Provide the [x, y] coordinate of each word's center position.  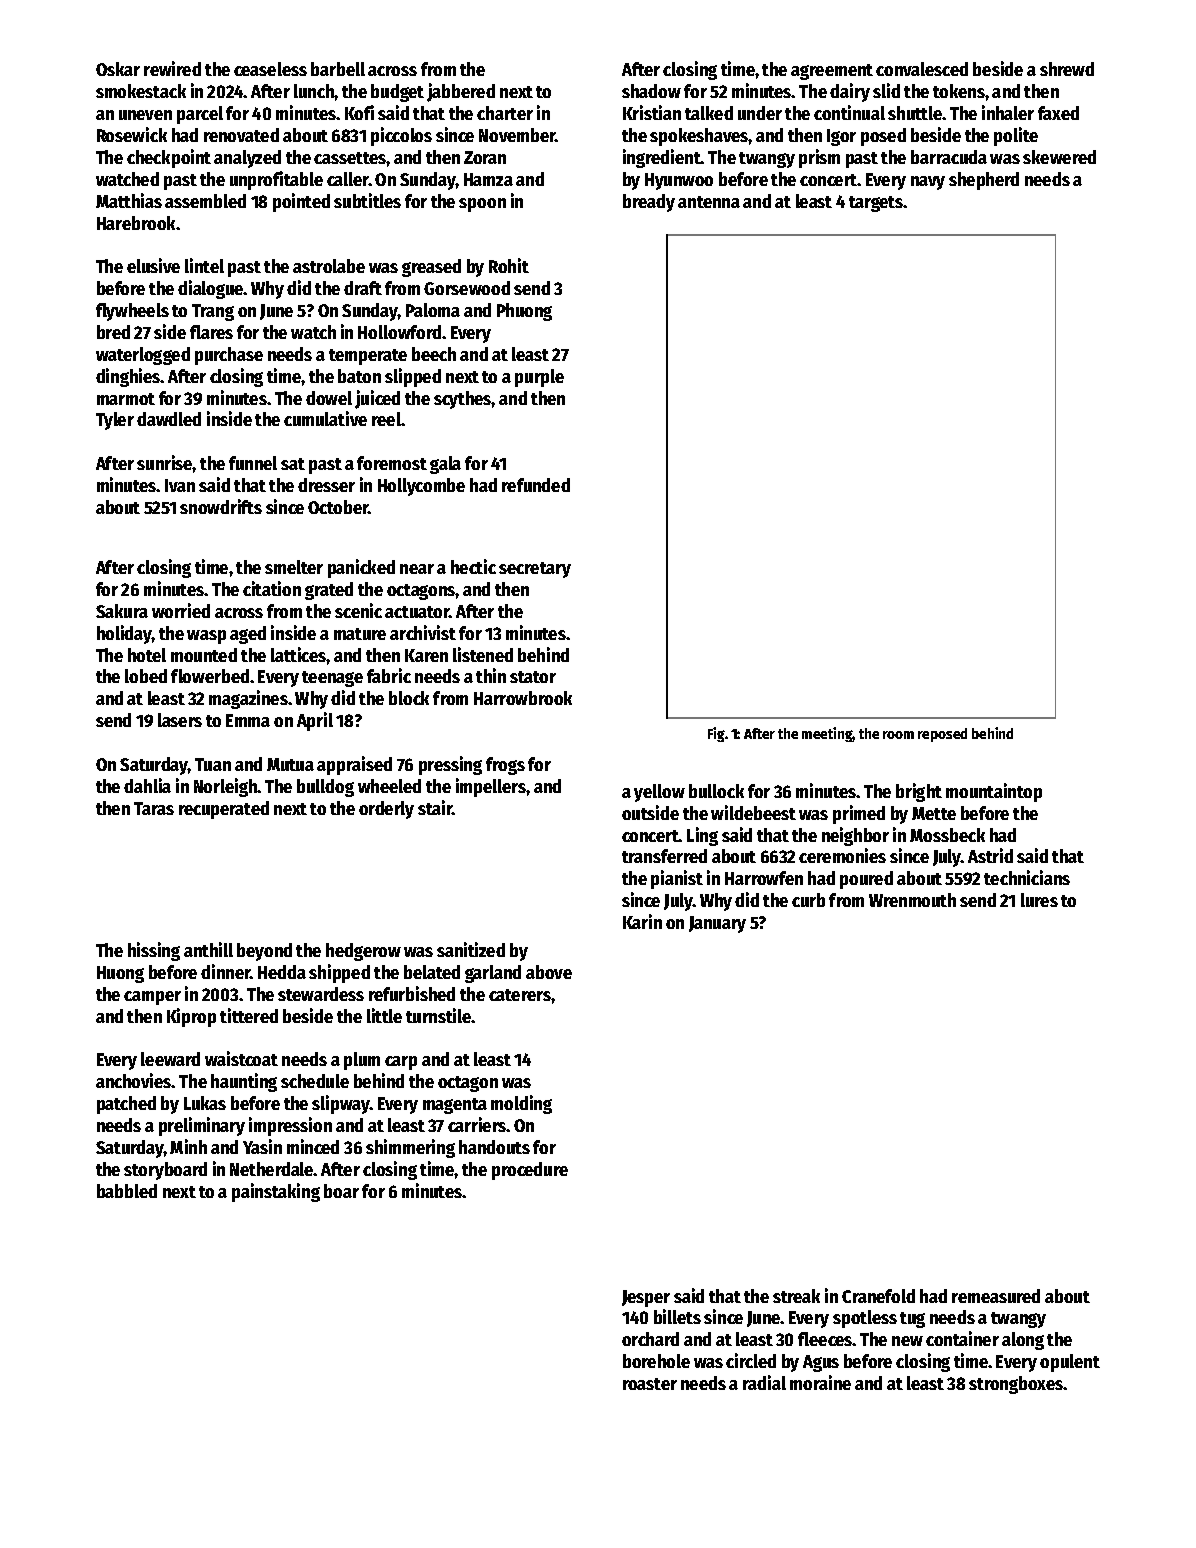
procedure [530, 1171]
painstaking [276, 1192]
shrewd [1067, 69]
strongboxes [1016, 1385]
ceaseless [270, 69]
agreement [832, 72]
